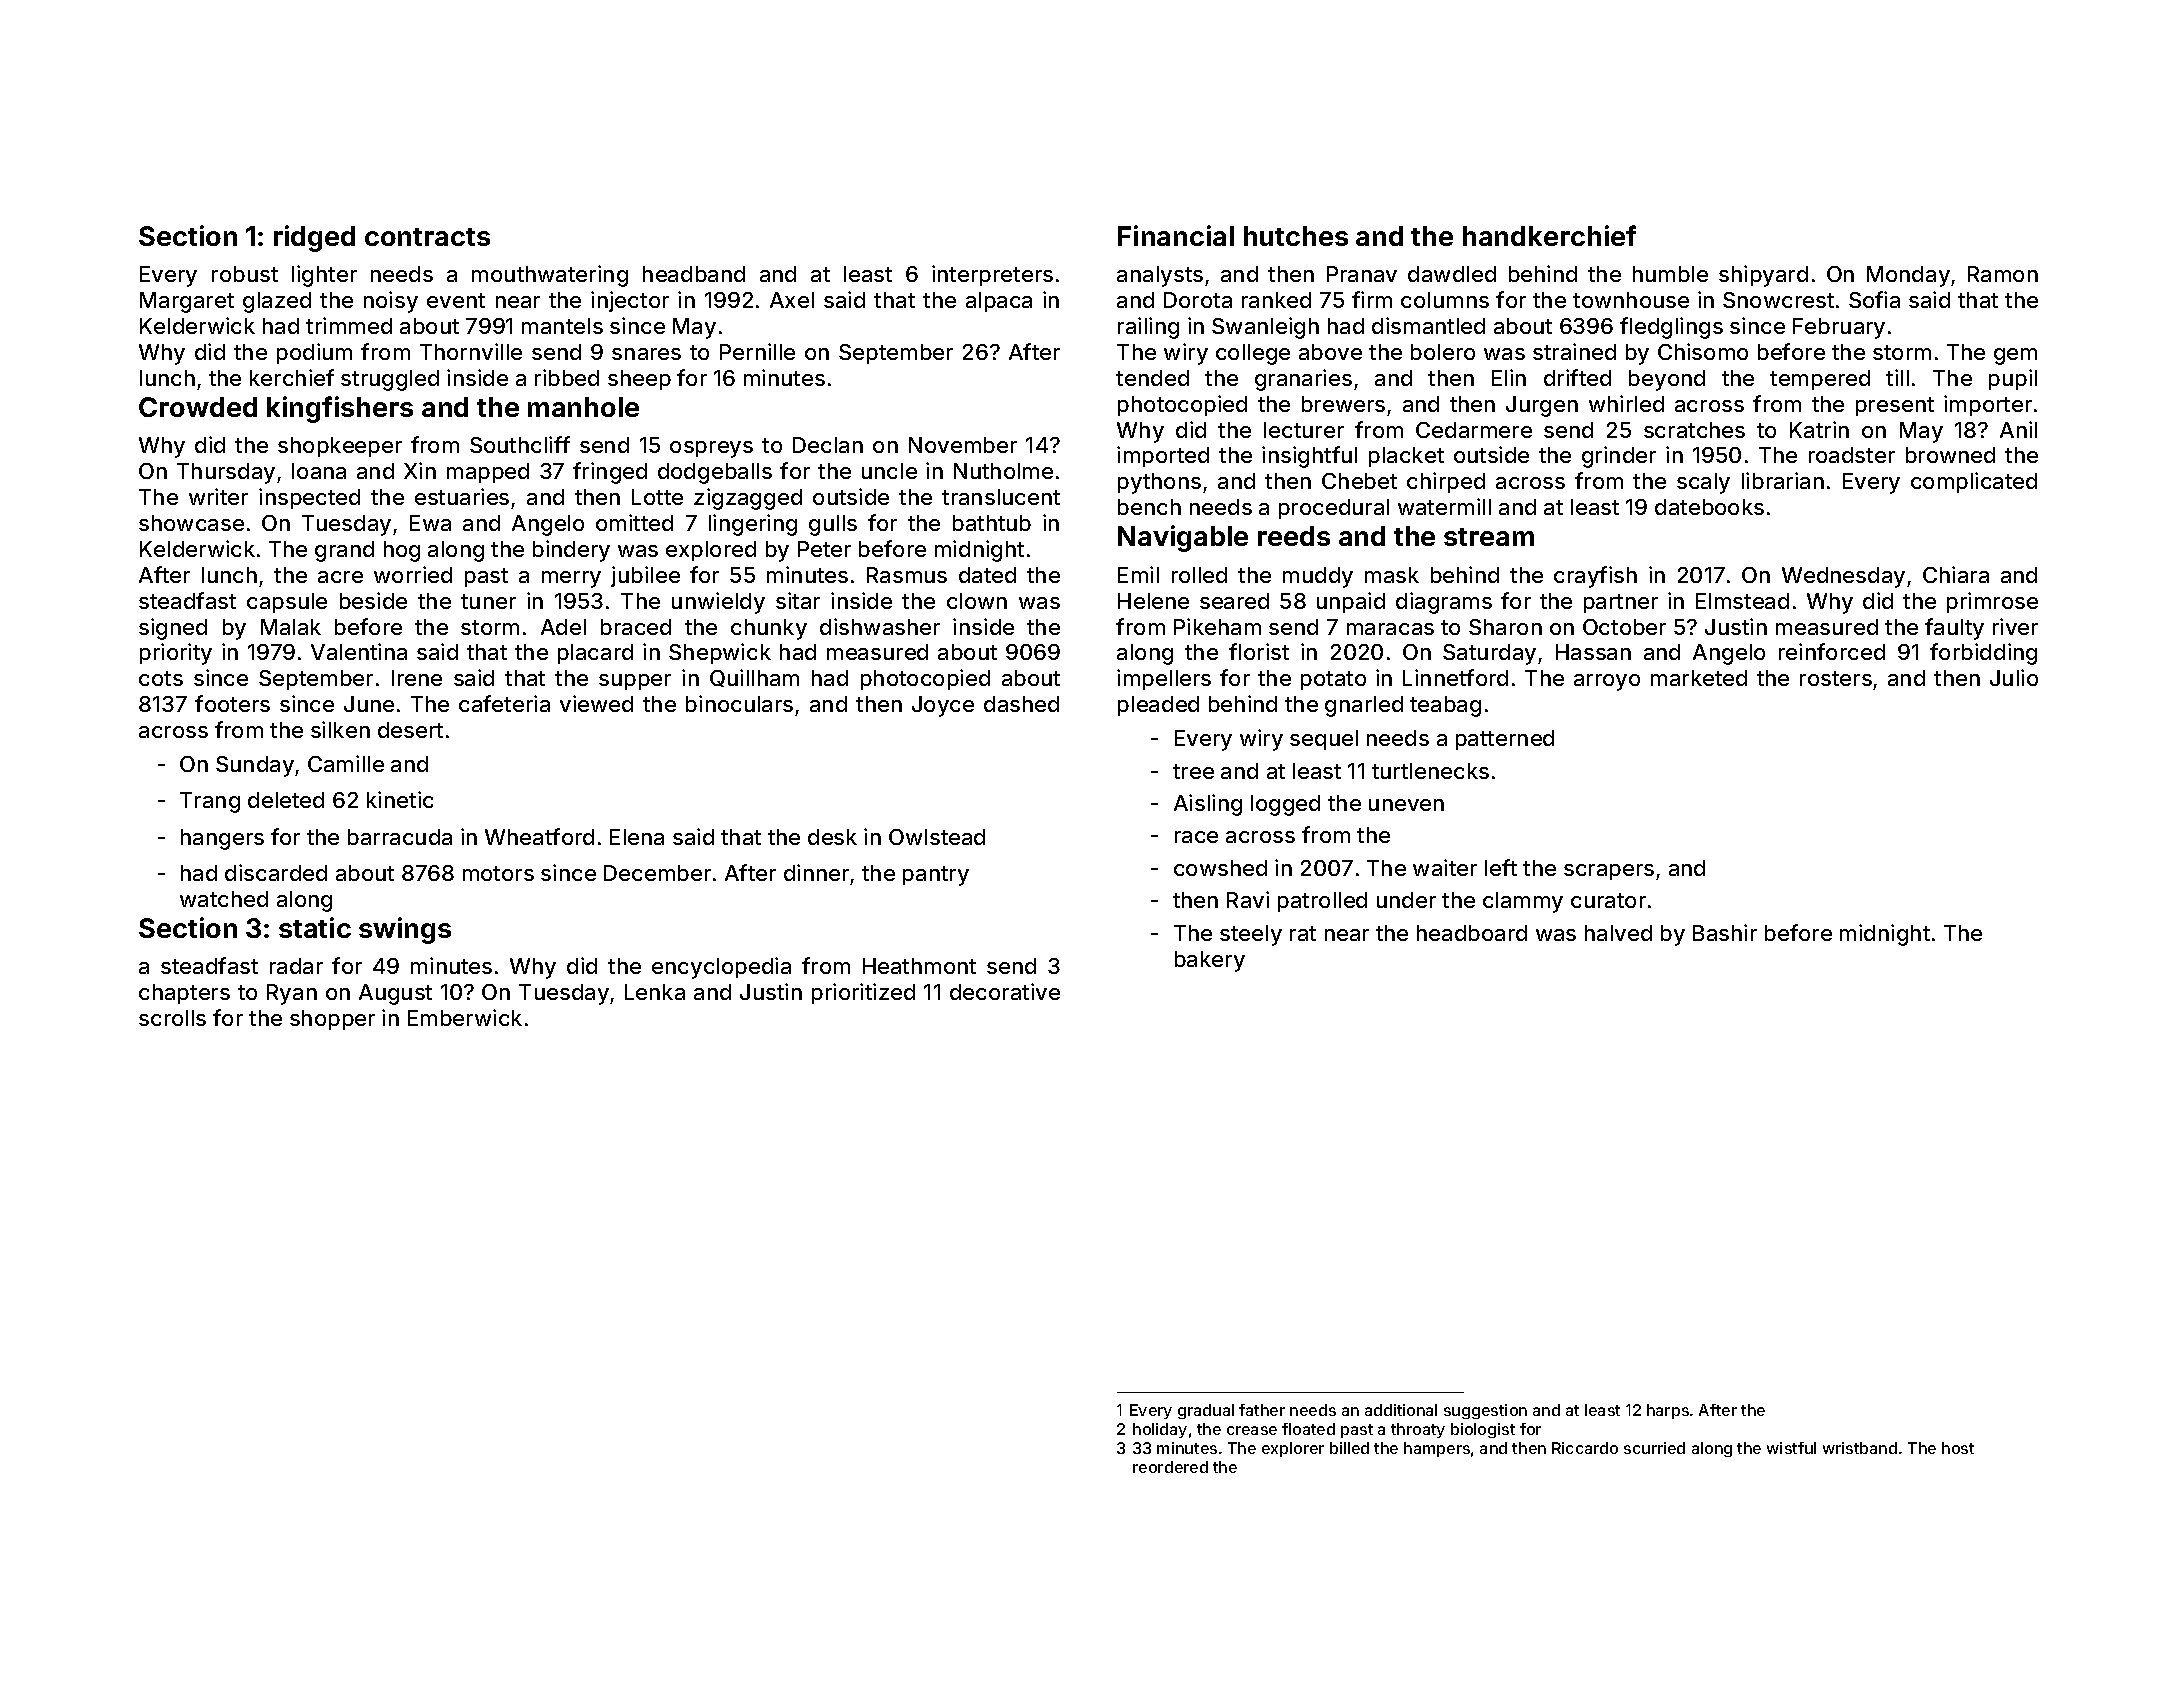 The height and width of the screenshot is (1683, 2178). I want to click on reordered, so click(1170, 1467).
